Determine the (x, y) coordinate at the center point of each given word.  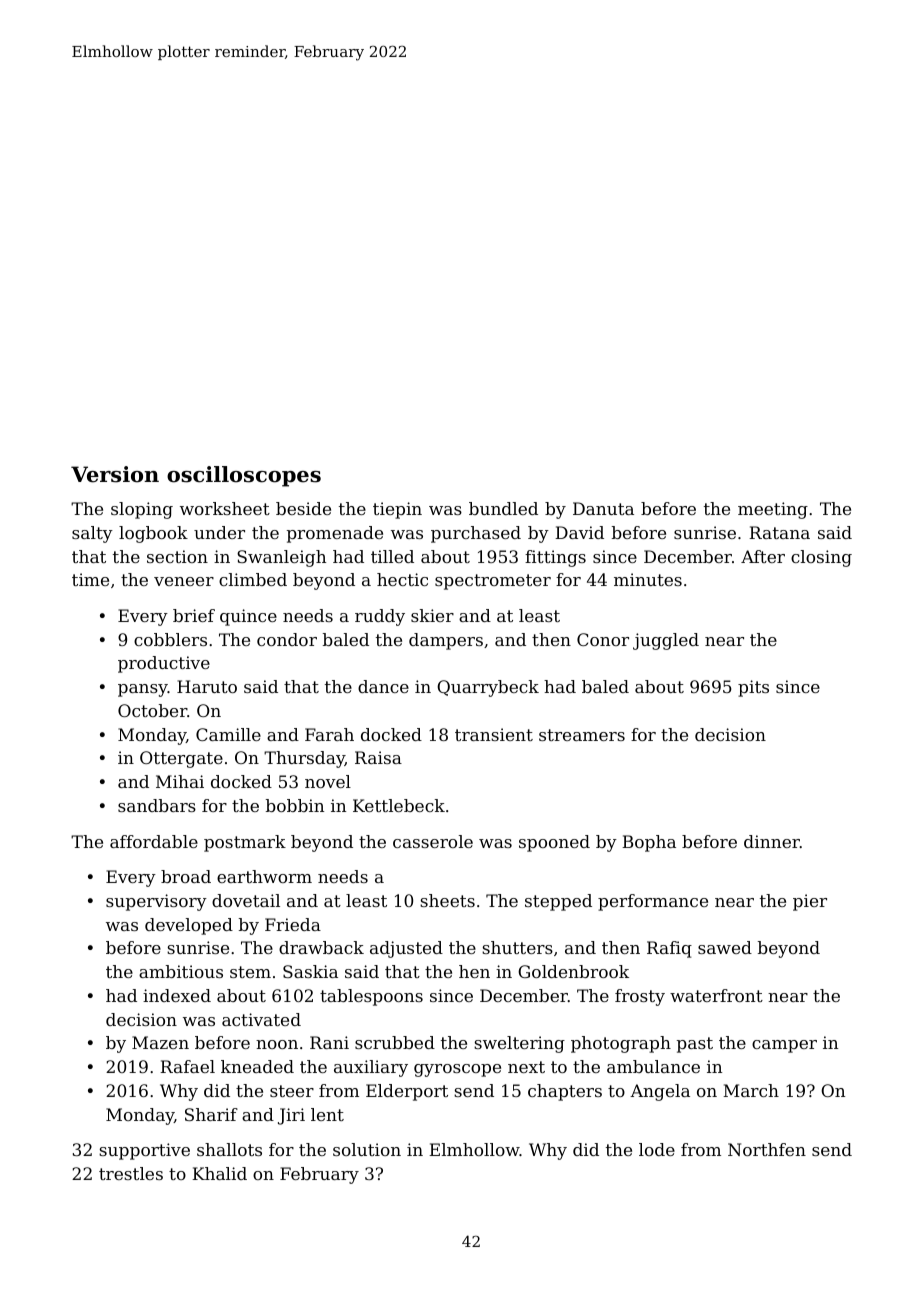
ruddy (380, 617)
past (695, 1045)
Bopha (649, 843)
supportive (144, 1151)
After (763, 556)
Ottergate (181, 759)
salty (92, 534)
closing (821, 558)
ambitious (181, 971)
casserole (433, 841)
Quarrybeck (488, 688)
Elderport (407, 1092)
